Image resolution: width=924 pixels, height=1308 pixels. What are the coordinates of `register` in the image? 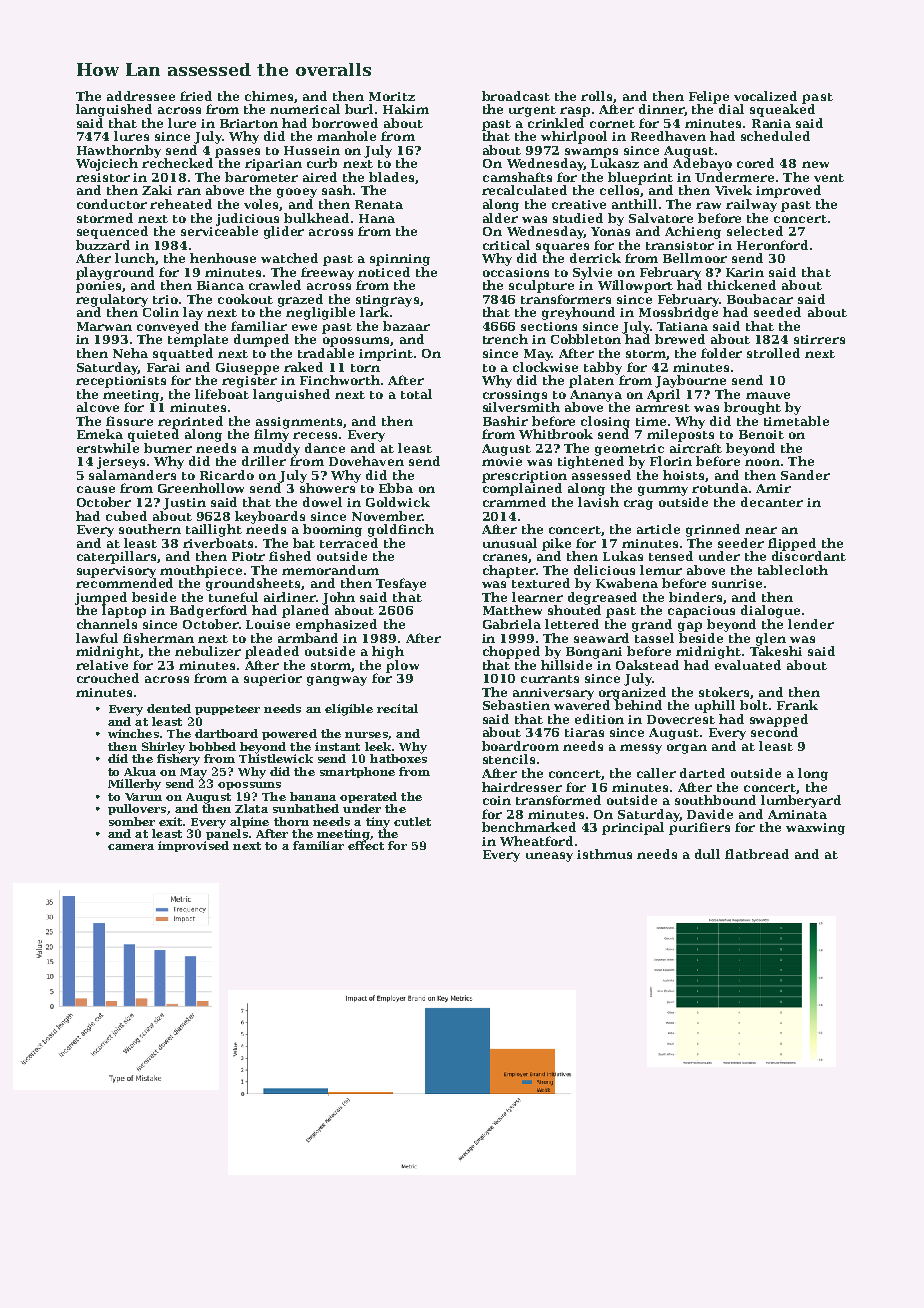 It's located at (249, 382).
